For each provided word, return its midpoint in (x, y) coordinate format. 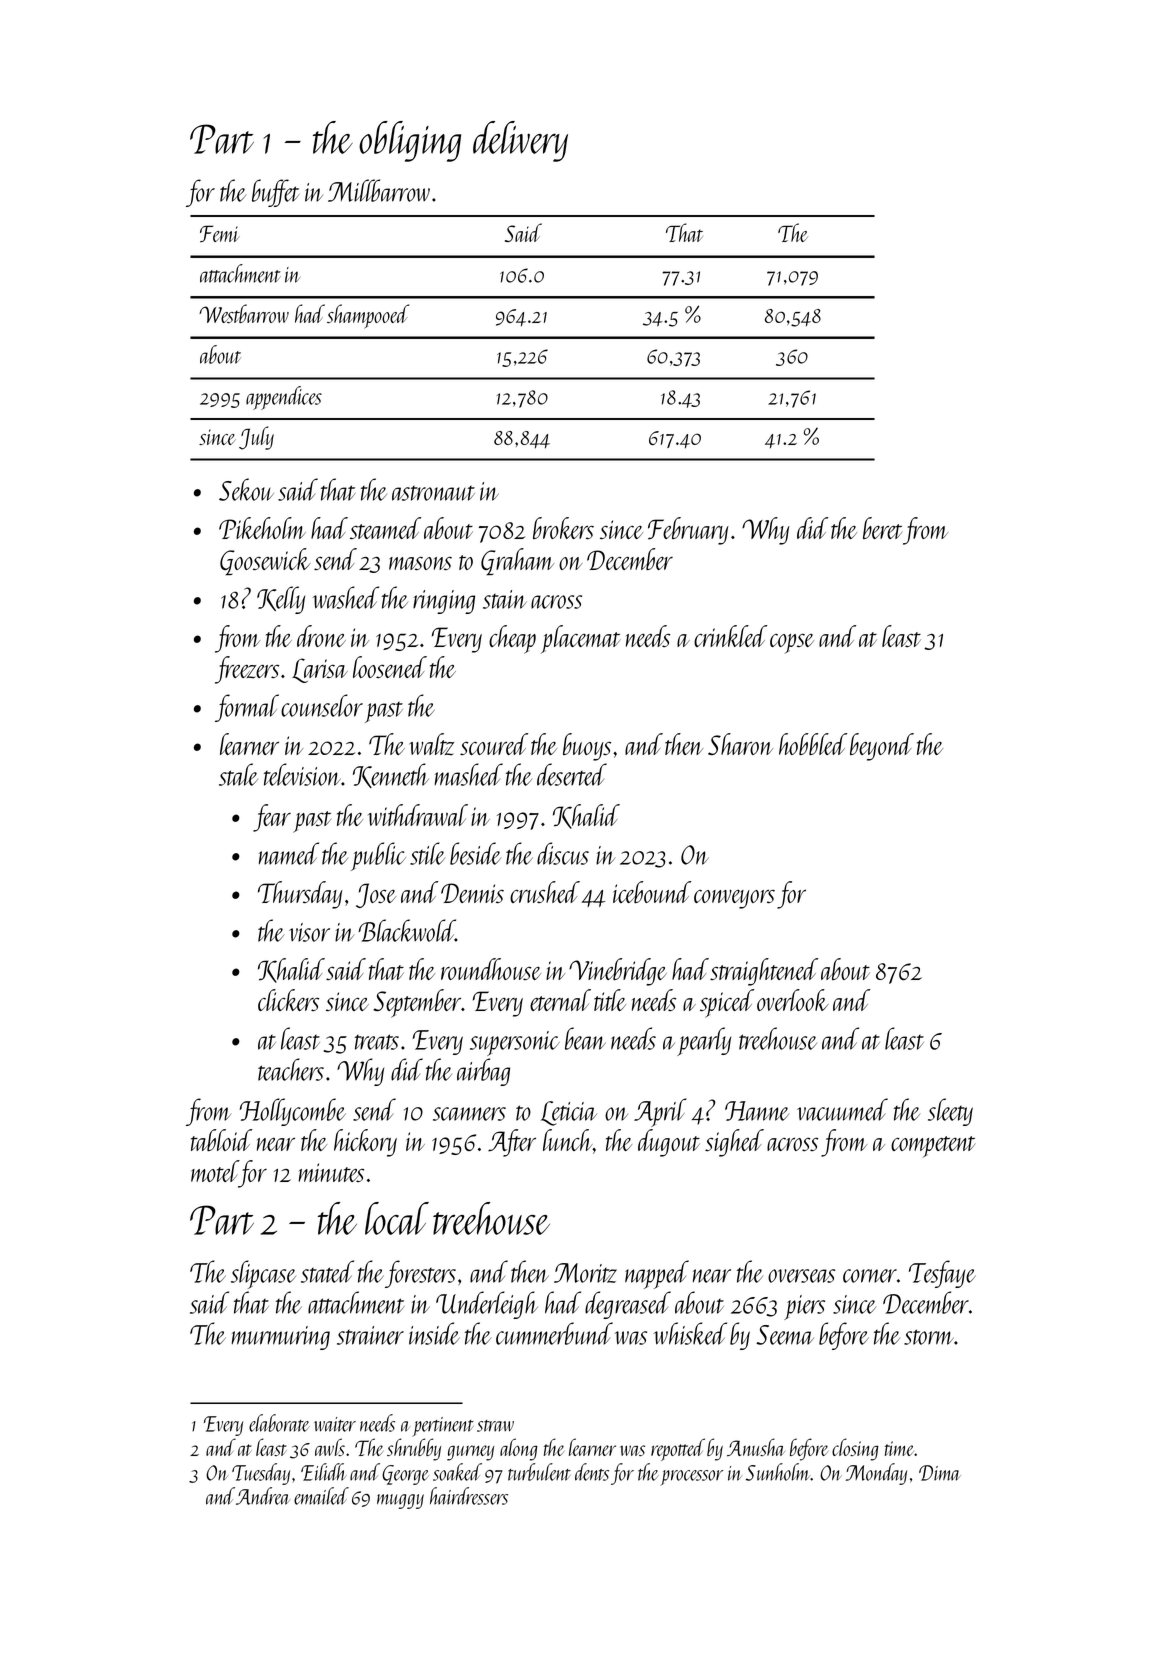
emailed (321, 1496)
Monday (876, 1474)
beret (883, 528)
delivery (520, 141)
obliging (410, 141)
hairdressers (469, 1496)
